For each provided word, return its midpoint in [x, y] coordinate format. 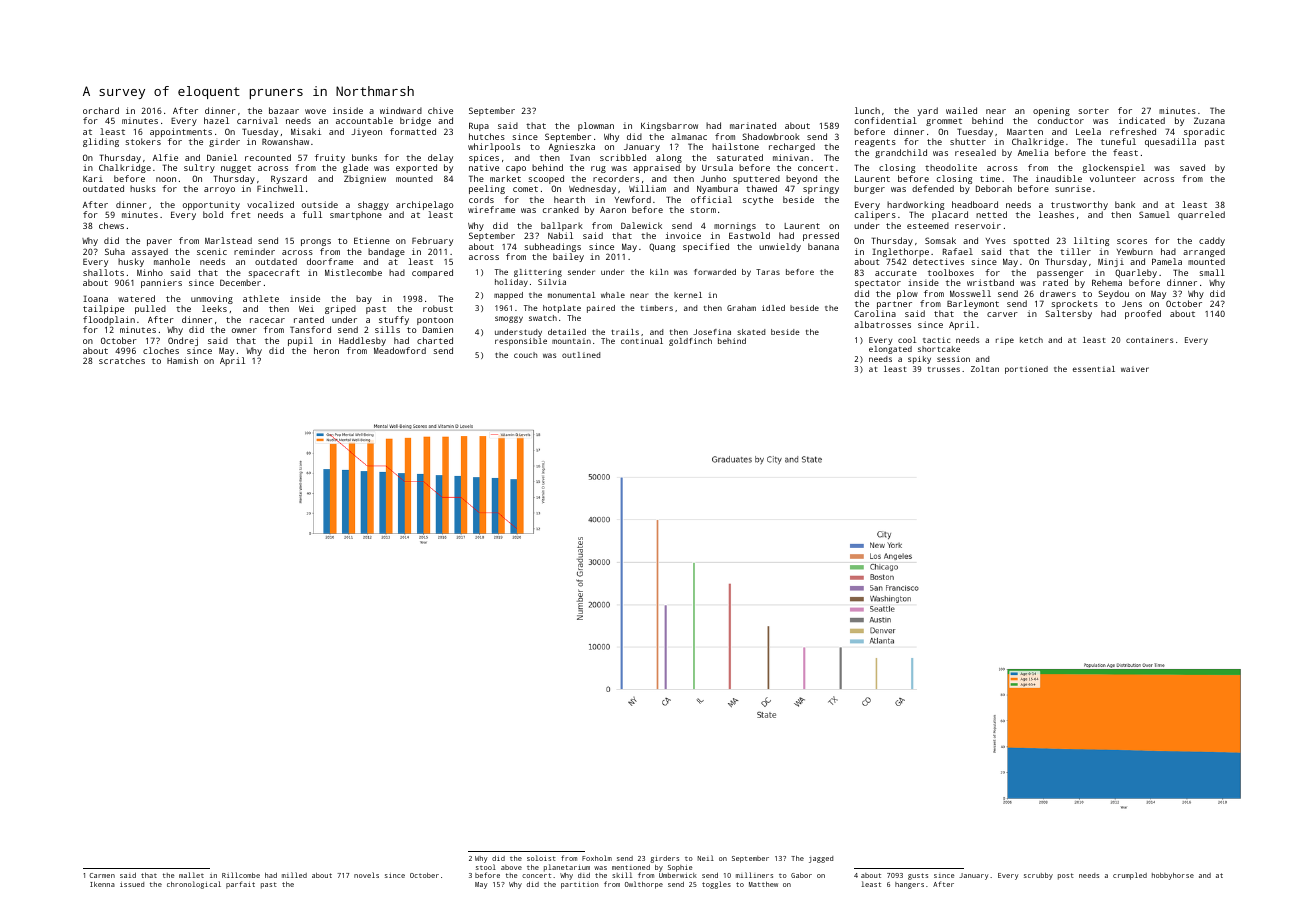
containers [1149, 340]
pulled [150, 309]
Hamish [182, 360]
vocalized [270, 204]
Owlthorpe [644, 885]
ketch [1031, 340]
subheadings [552, 247]
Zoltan [985, 369]
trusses [944, 369]
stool [486, 867]
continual [642, 341]
